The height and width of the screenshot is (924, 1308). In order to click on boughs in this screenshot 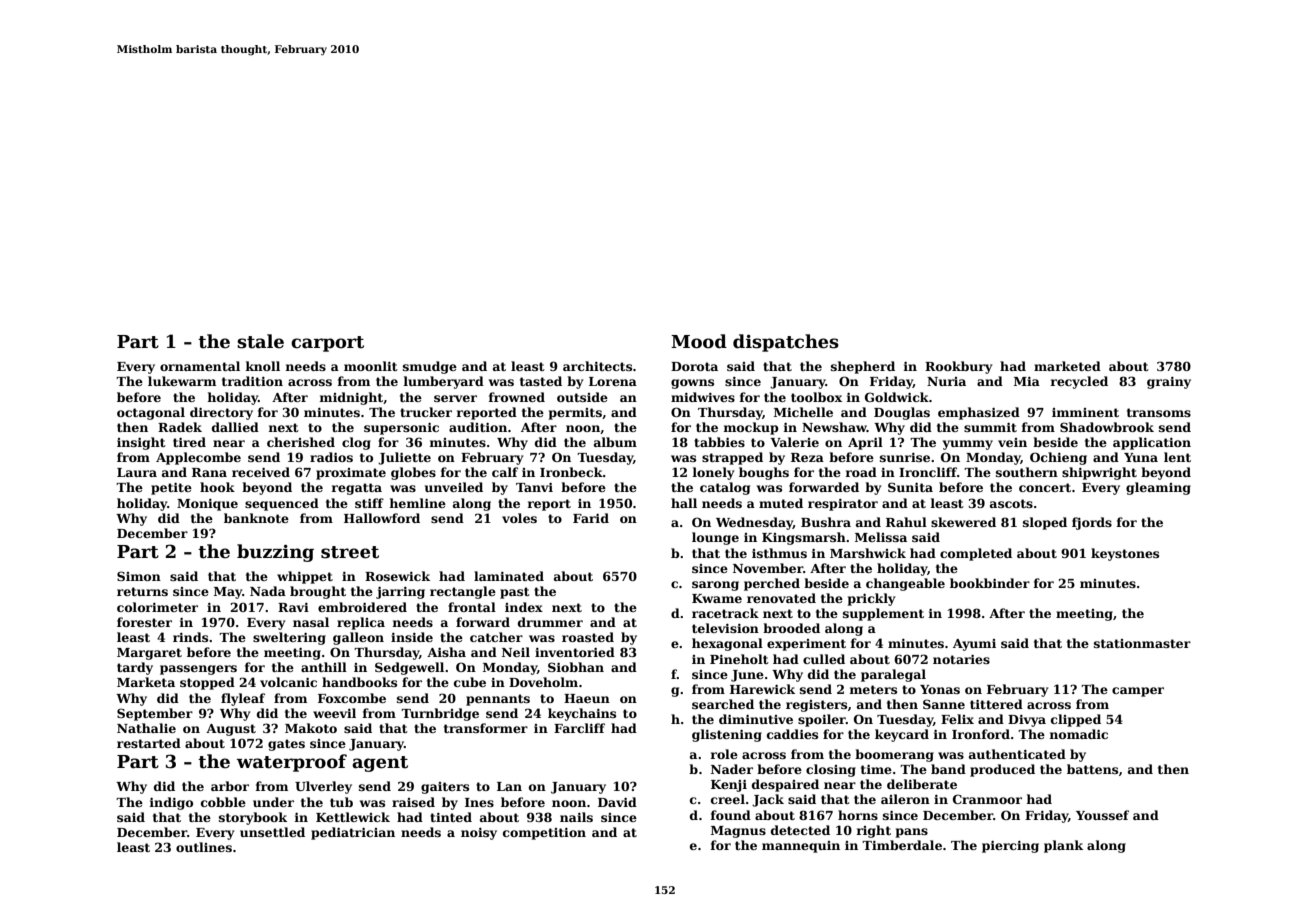, I will do `click(764, 473)`.
